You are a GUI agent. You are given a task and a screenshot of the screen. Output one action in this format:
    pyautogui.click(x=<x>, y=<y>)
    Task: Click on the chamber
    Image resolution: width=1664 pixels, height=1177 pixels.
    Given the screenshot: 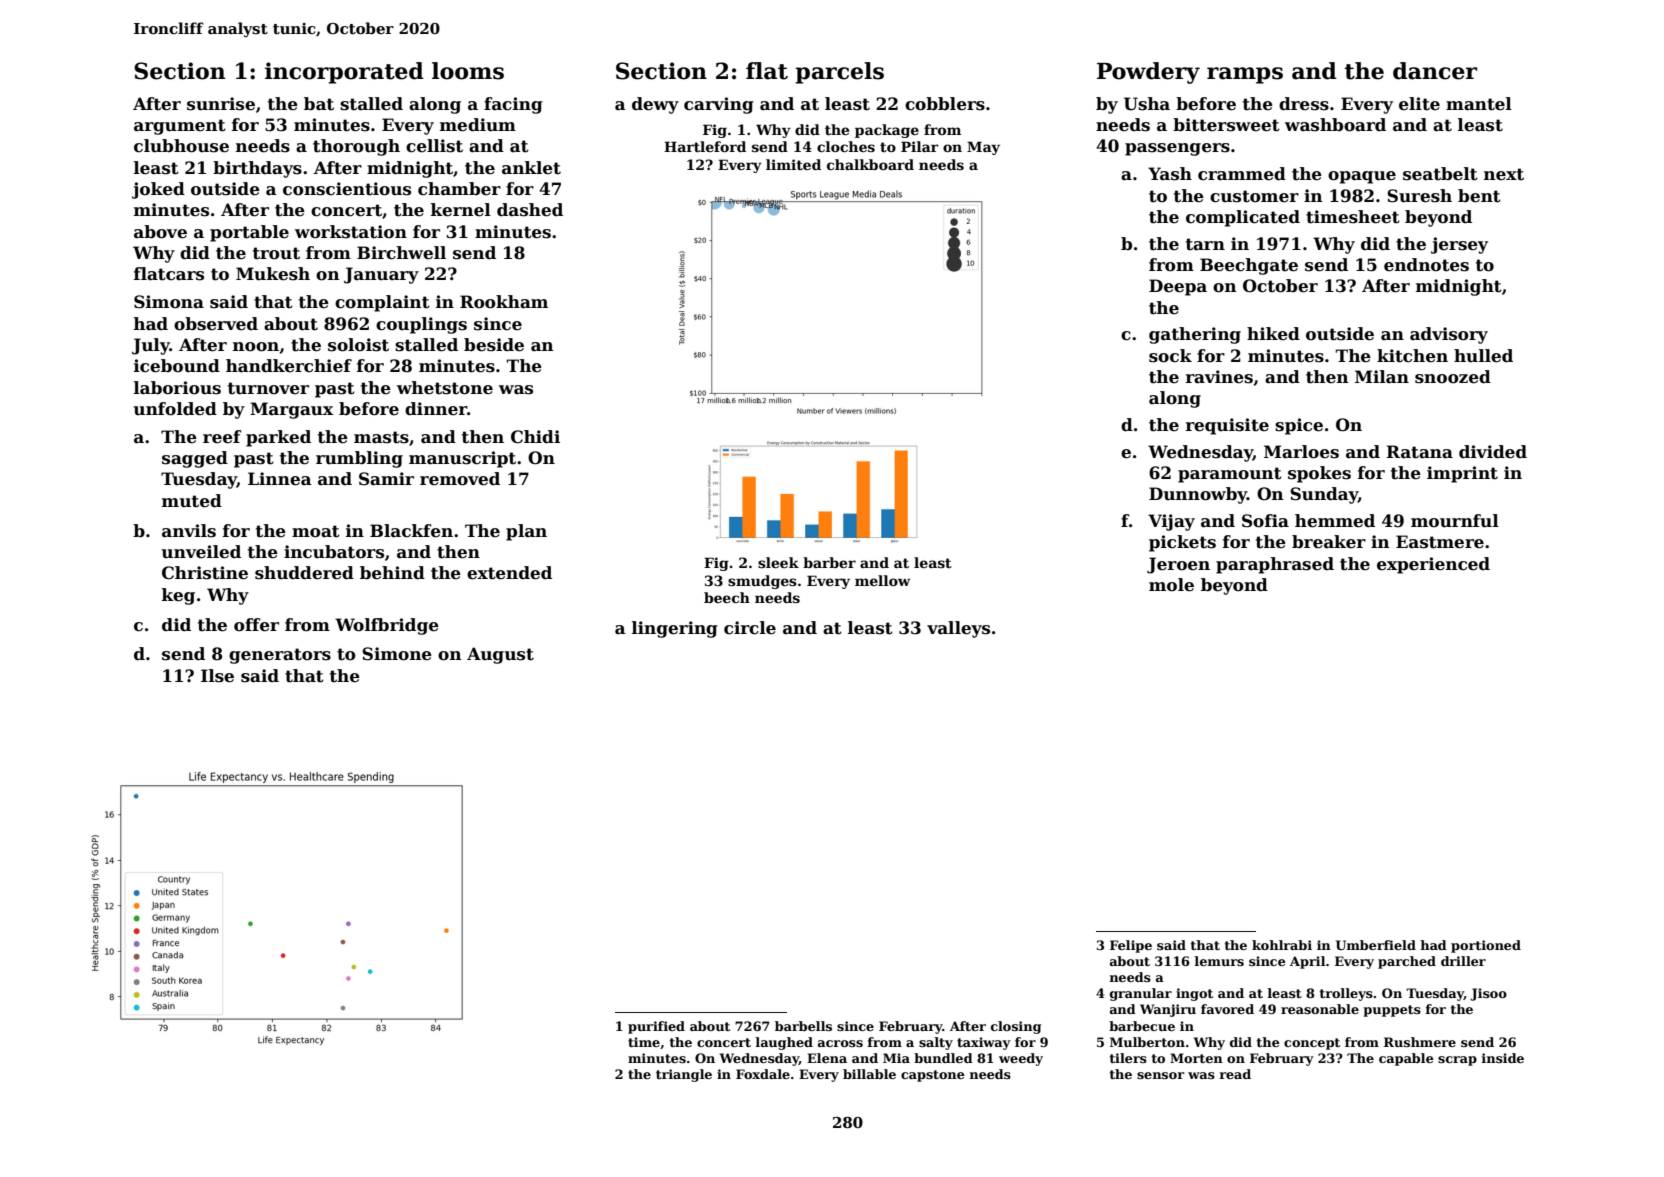 What is the action you would take?
    pyautogui.click(x=459, y=189)
